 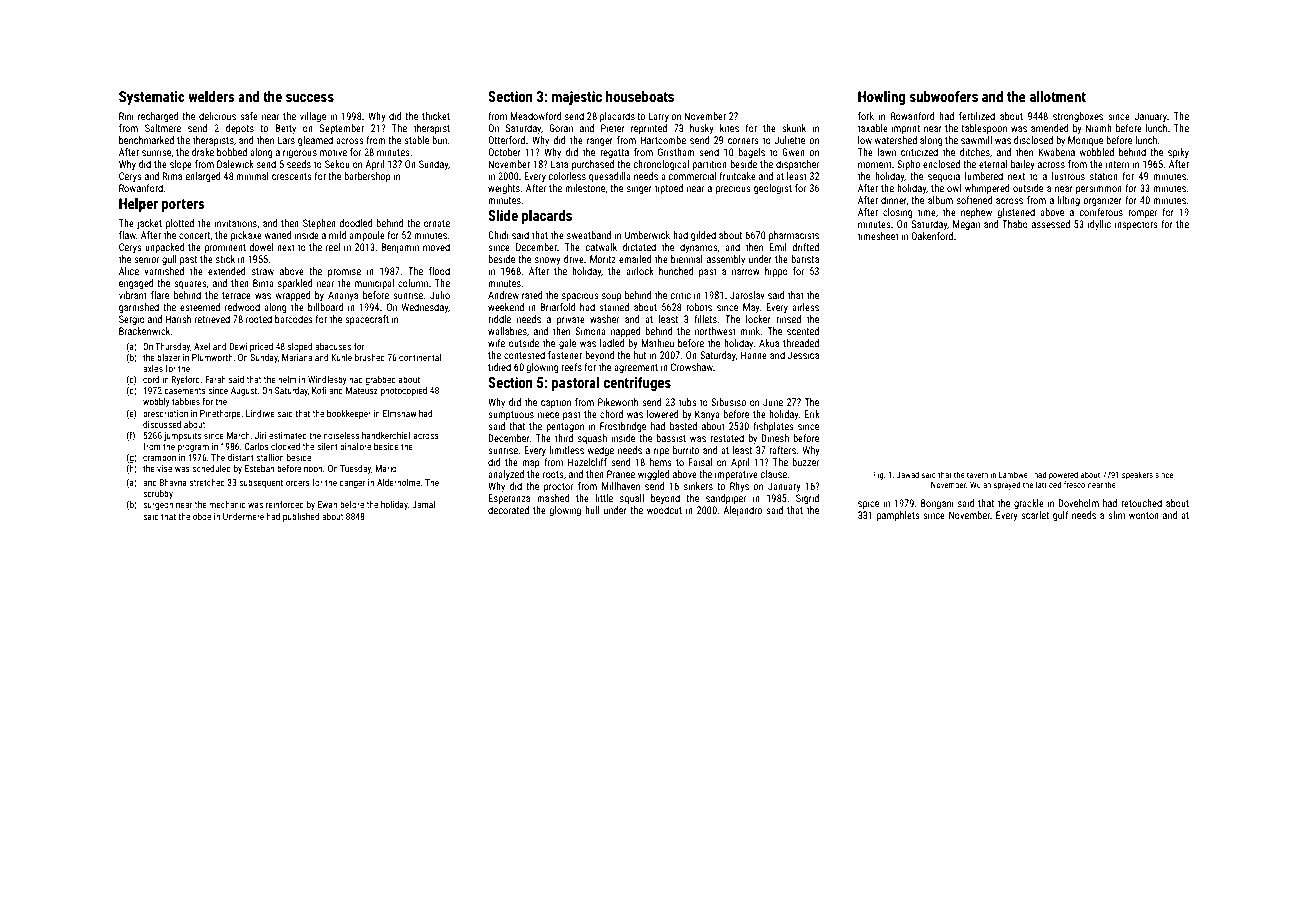 What do you see at coordinates (211, 96) in the screenshot?
I see `welders` at bounding box center [211, 96].
